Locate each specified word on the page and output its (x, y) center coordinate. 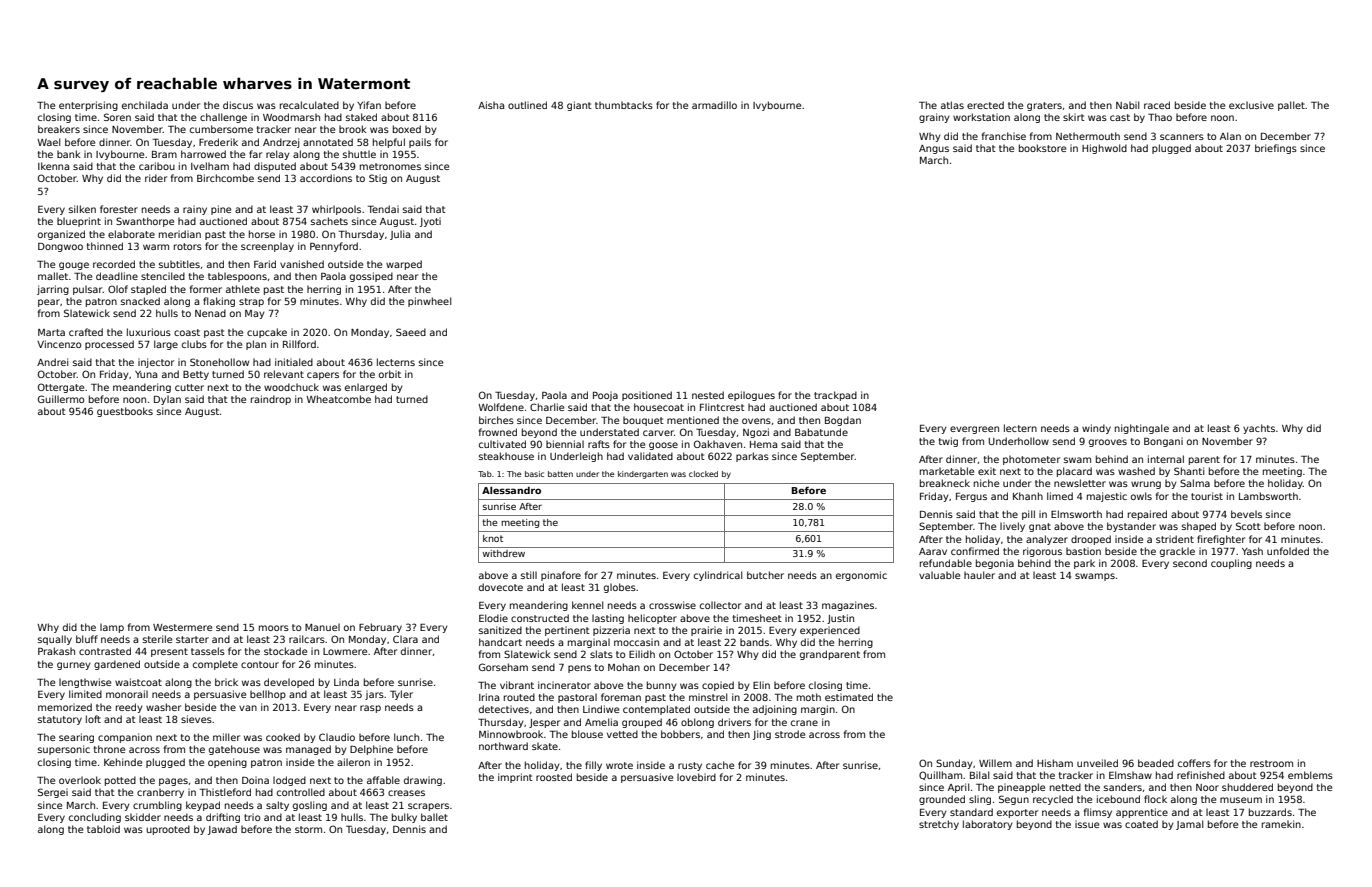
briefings (1276, 149)
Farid (265, 264)
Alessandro (511, 490)
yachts (1259, 429)
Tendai (383, 209)
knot (493, 538)
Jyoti (430, 222)
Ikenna (53, 166)
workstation (981, 117)
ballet (434, 817)
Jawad (222, 830)
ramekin (1281, 824)
